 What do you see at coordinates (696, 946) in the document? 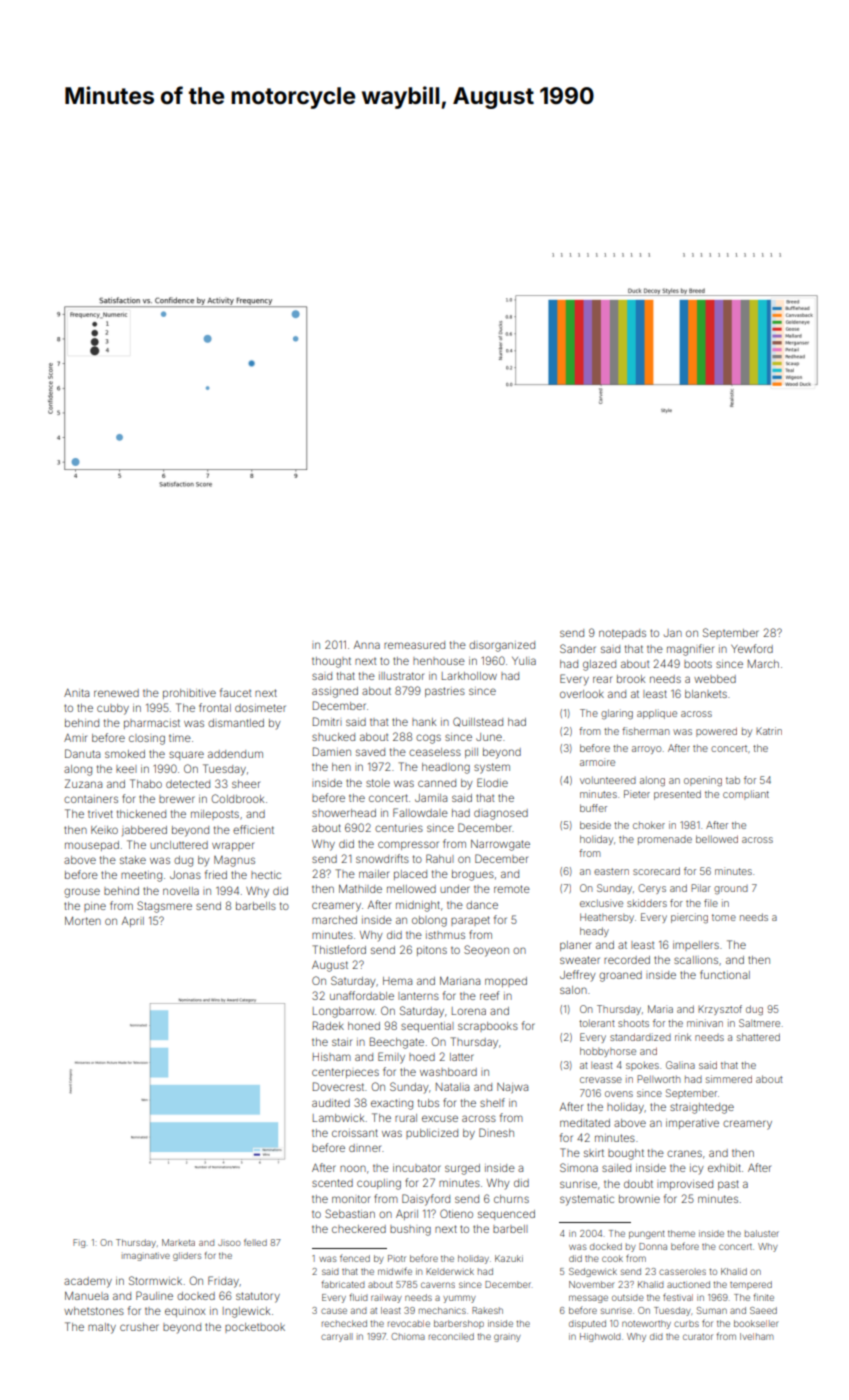
I see `impellers` at bounding box center [696, 946].
